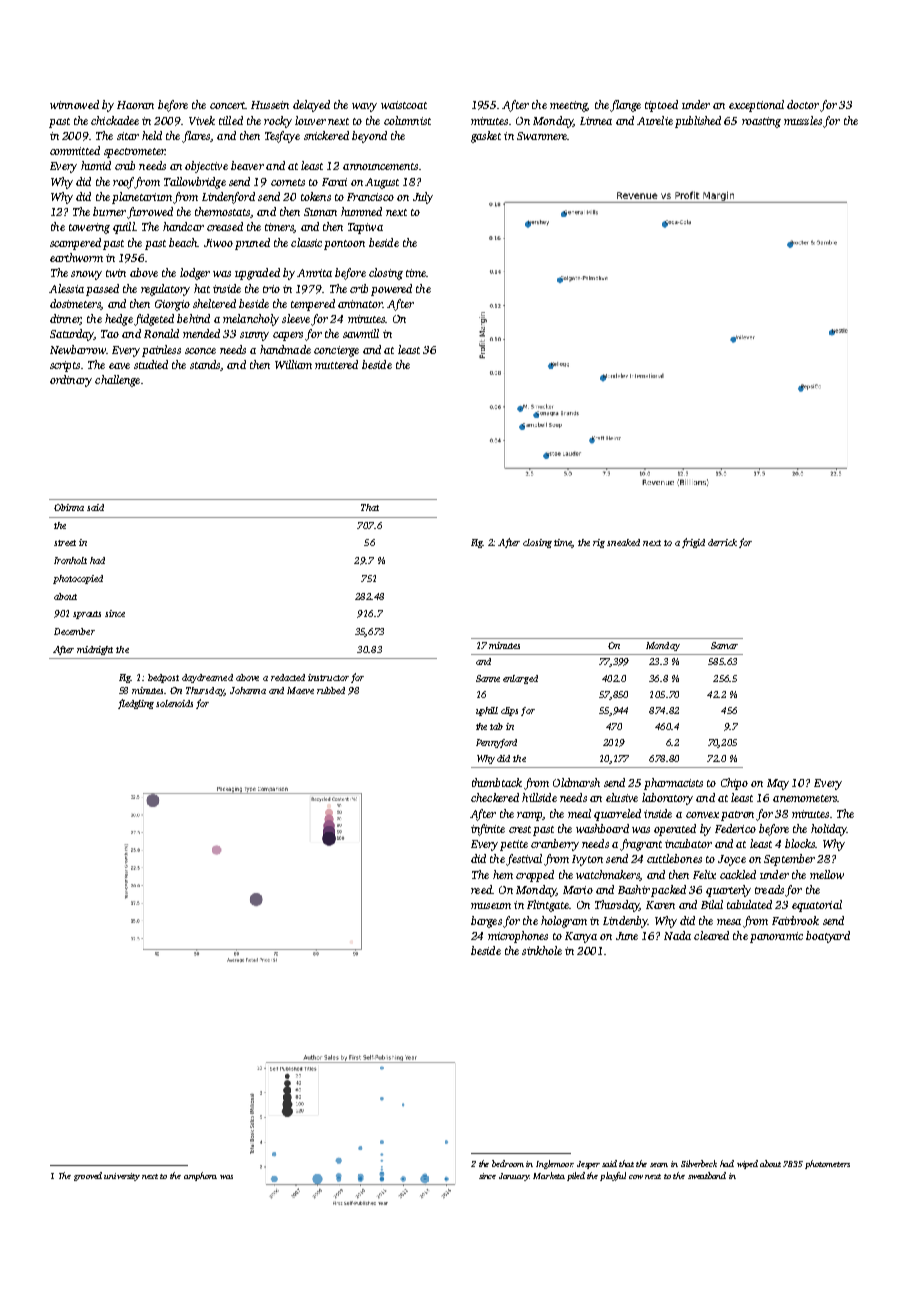  What do you see at coordinates (136, 704) in the image?
I see `fledgling` at bounding box center [136, 704].
